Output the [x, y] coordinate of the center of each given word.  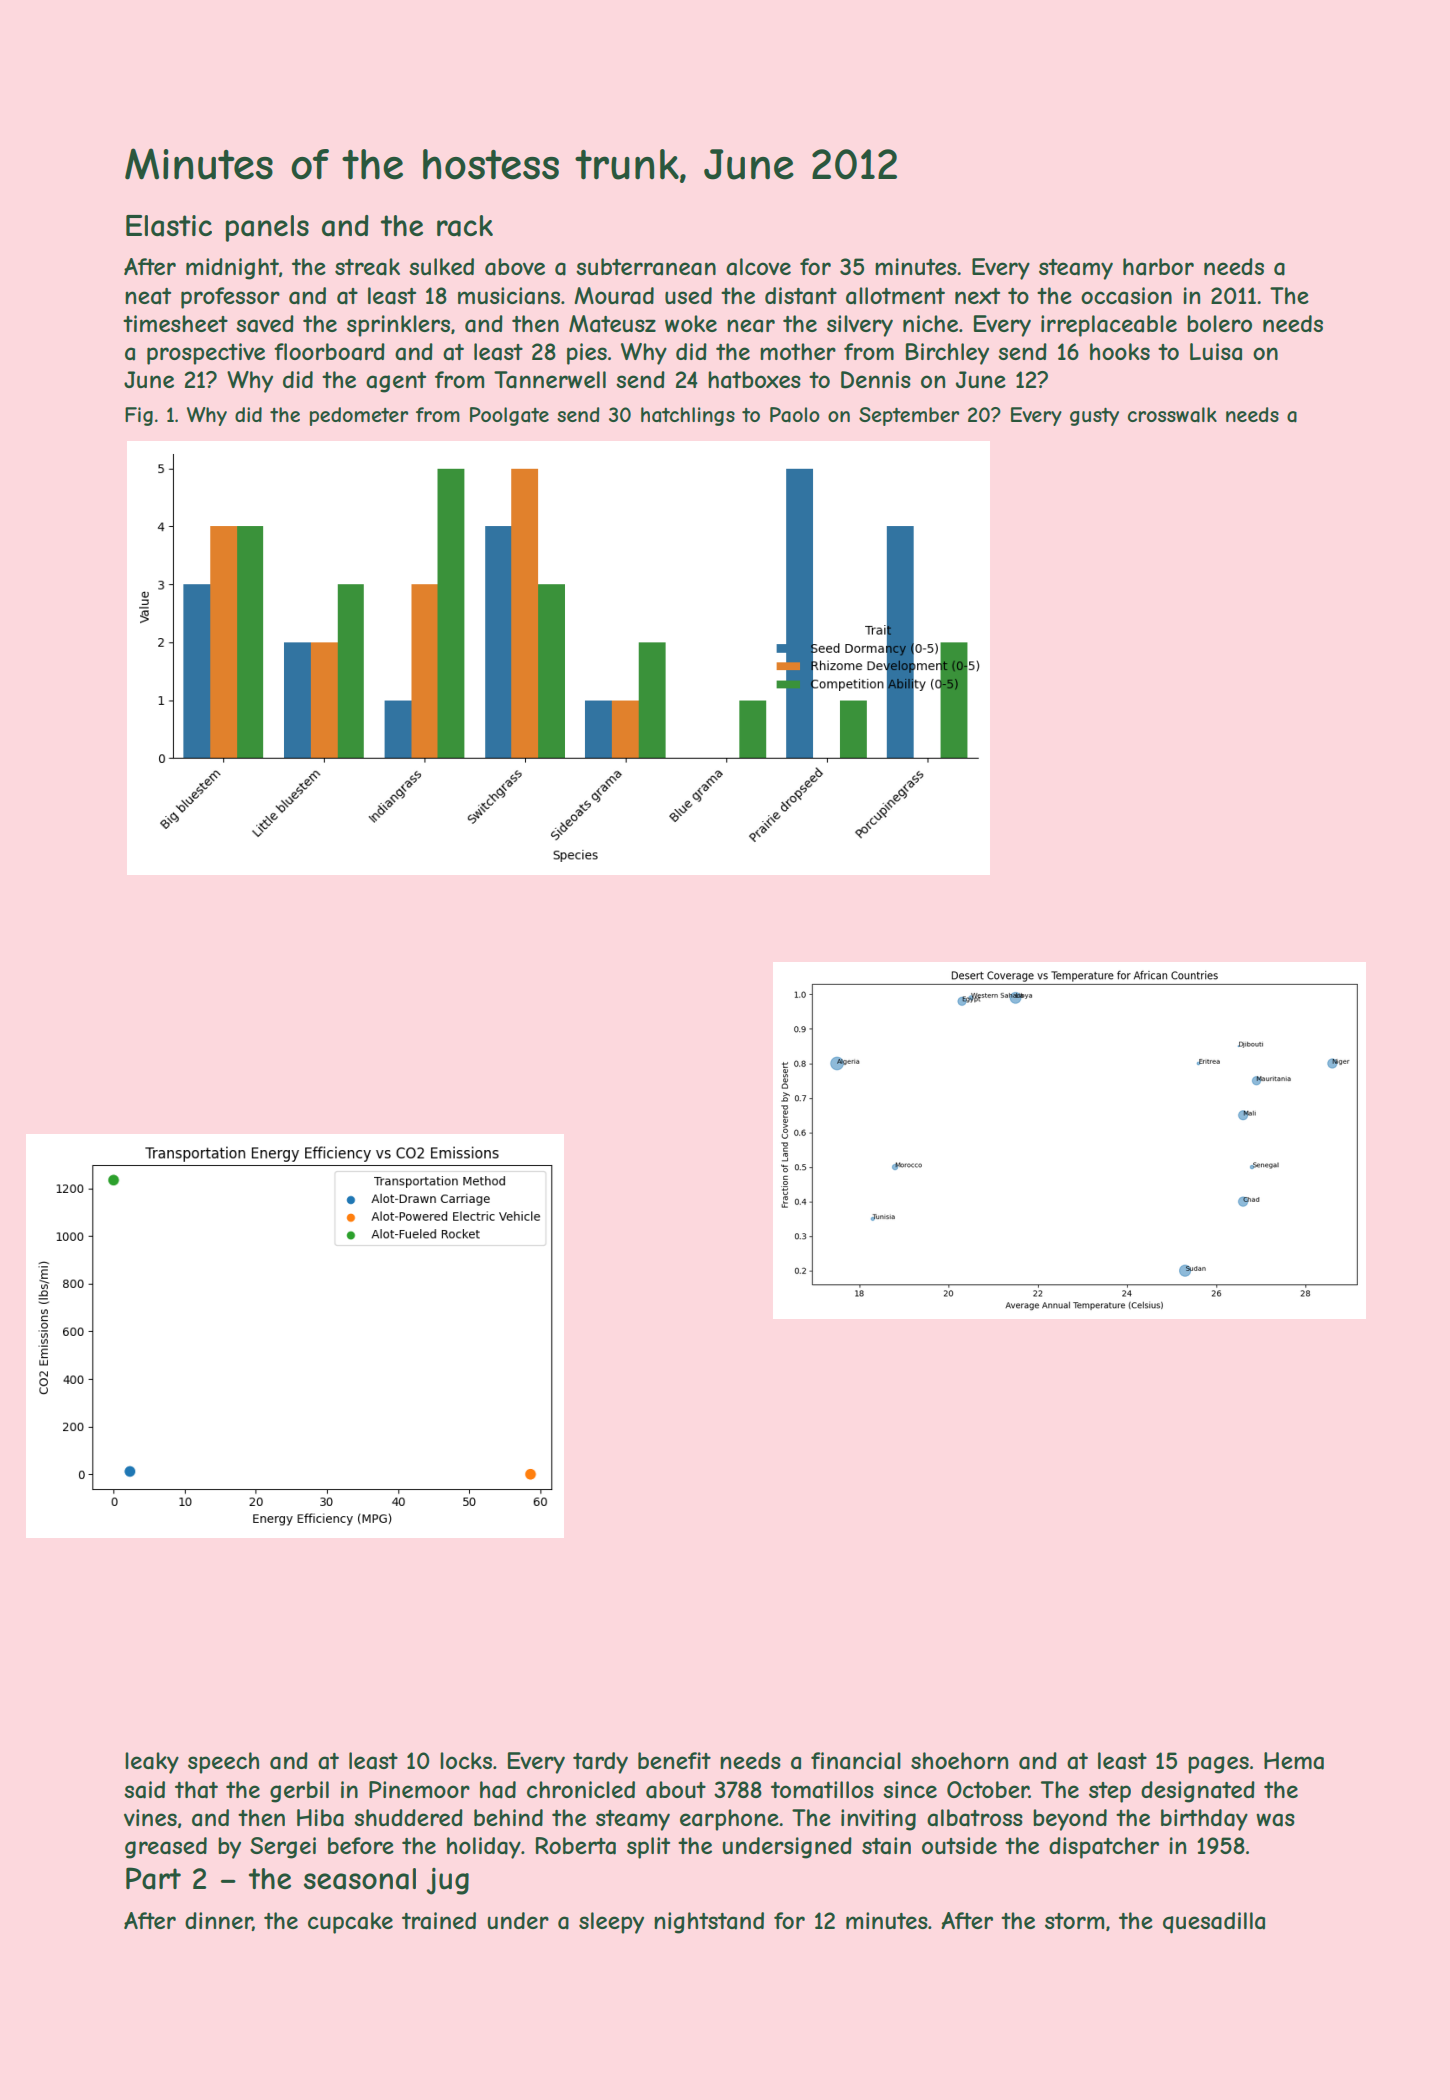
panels [267, 228]
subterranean [646, 267]
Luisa [1216, 352]
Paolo [795, 415]
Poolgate [509, 416]
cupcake [350, 1923]
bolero [1219, 323]
